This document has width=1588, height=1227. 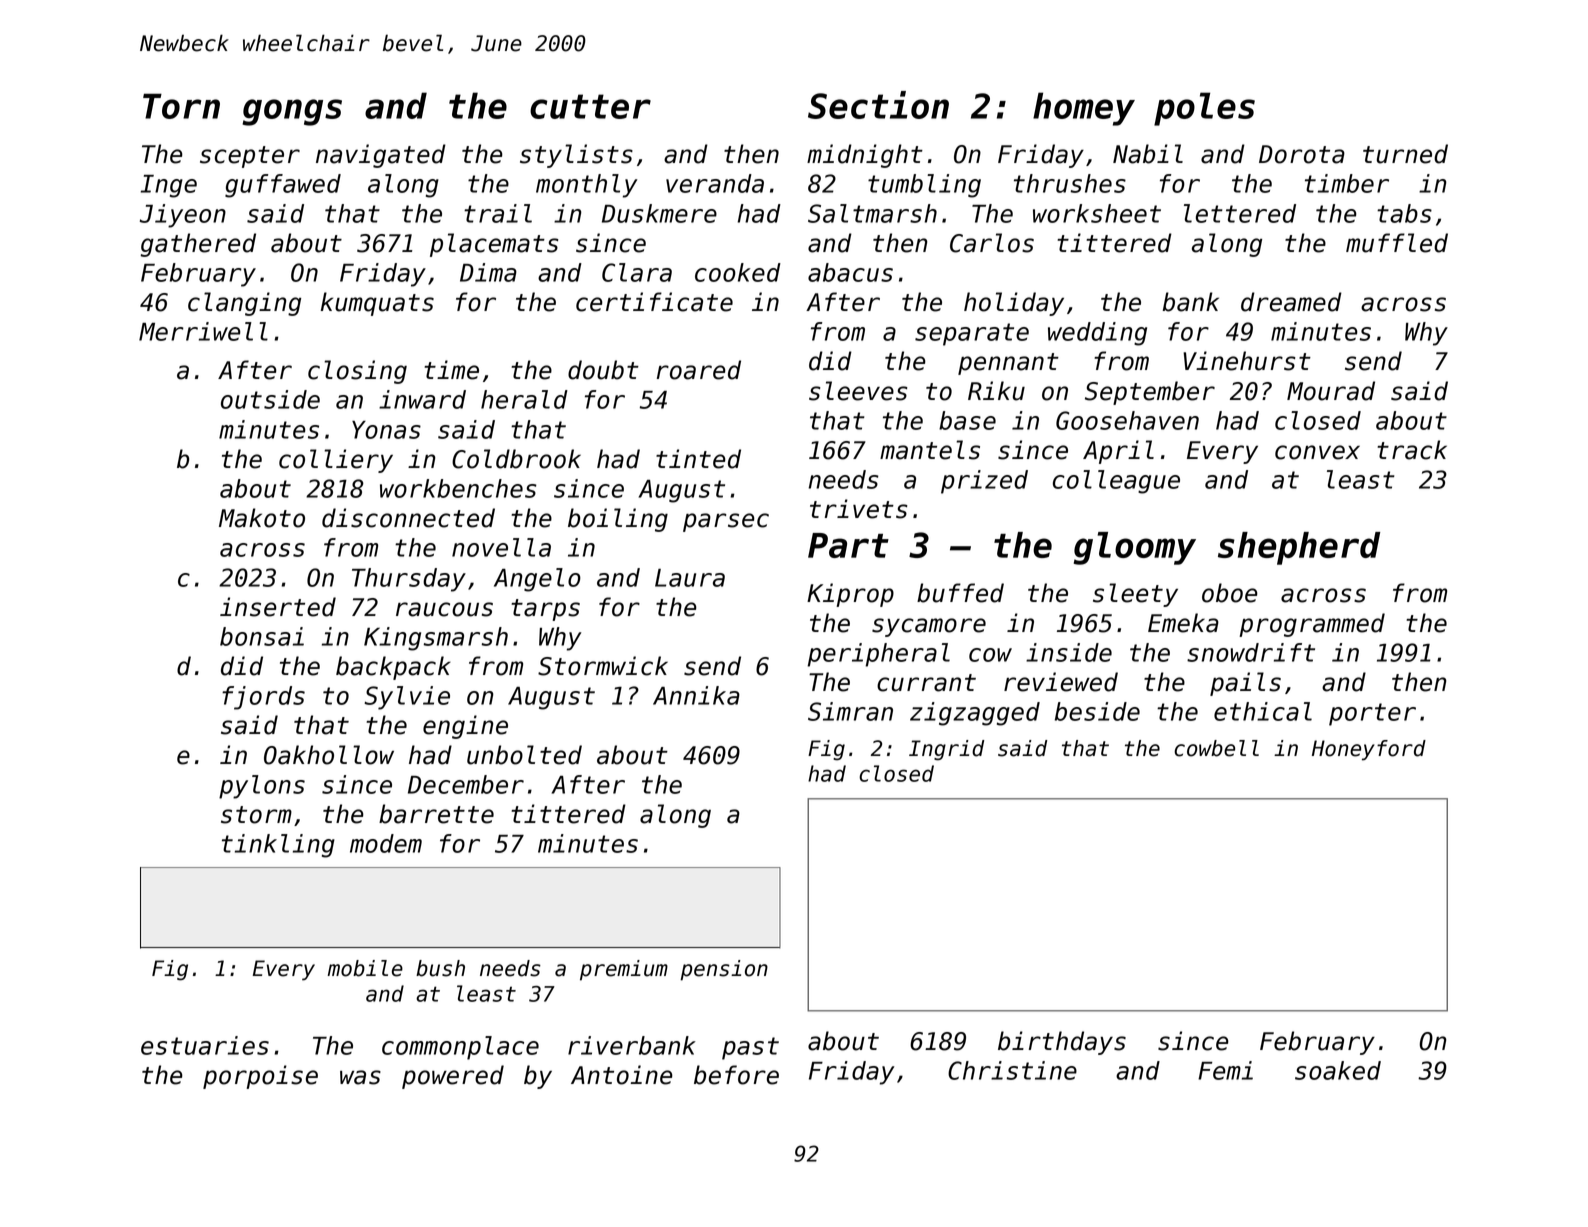 I want to click on abacus, so click(x=850, y=272).
